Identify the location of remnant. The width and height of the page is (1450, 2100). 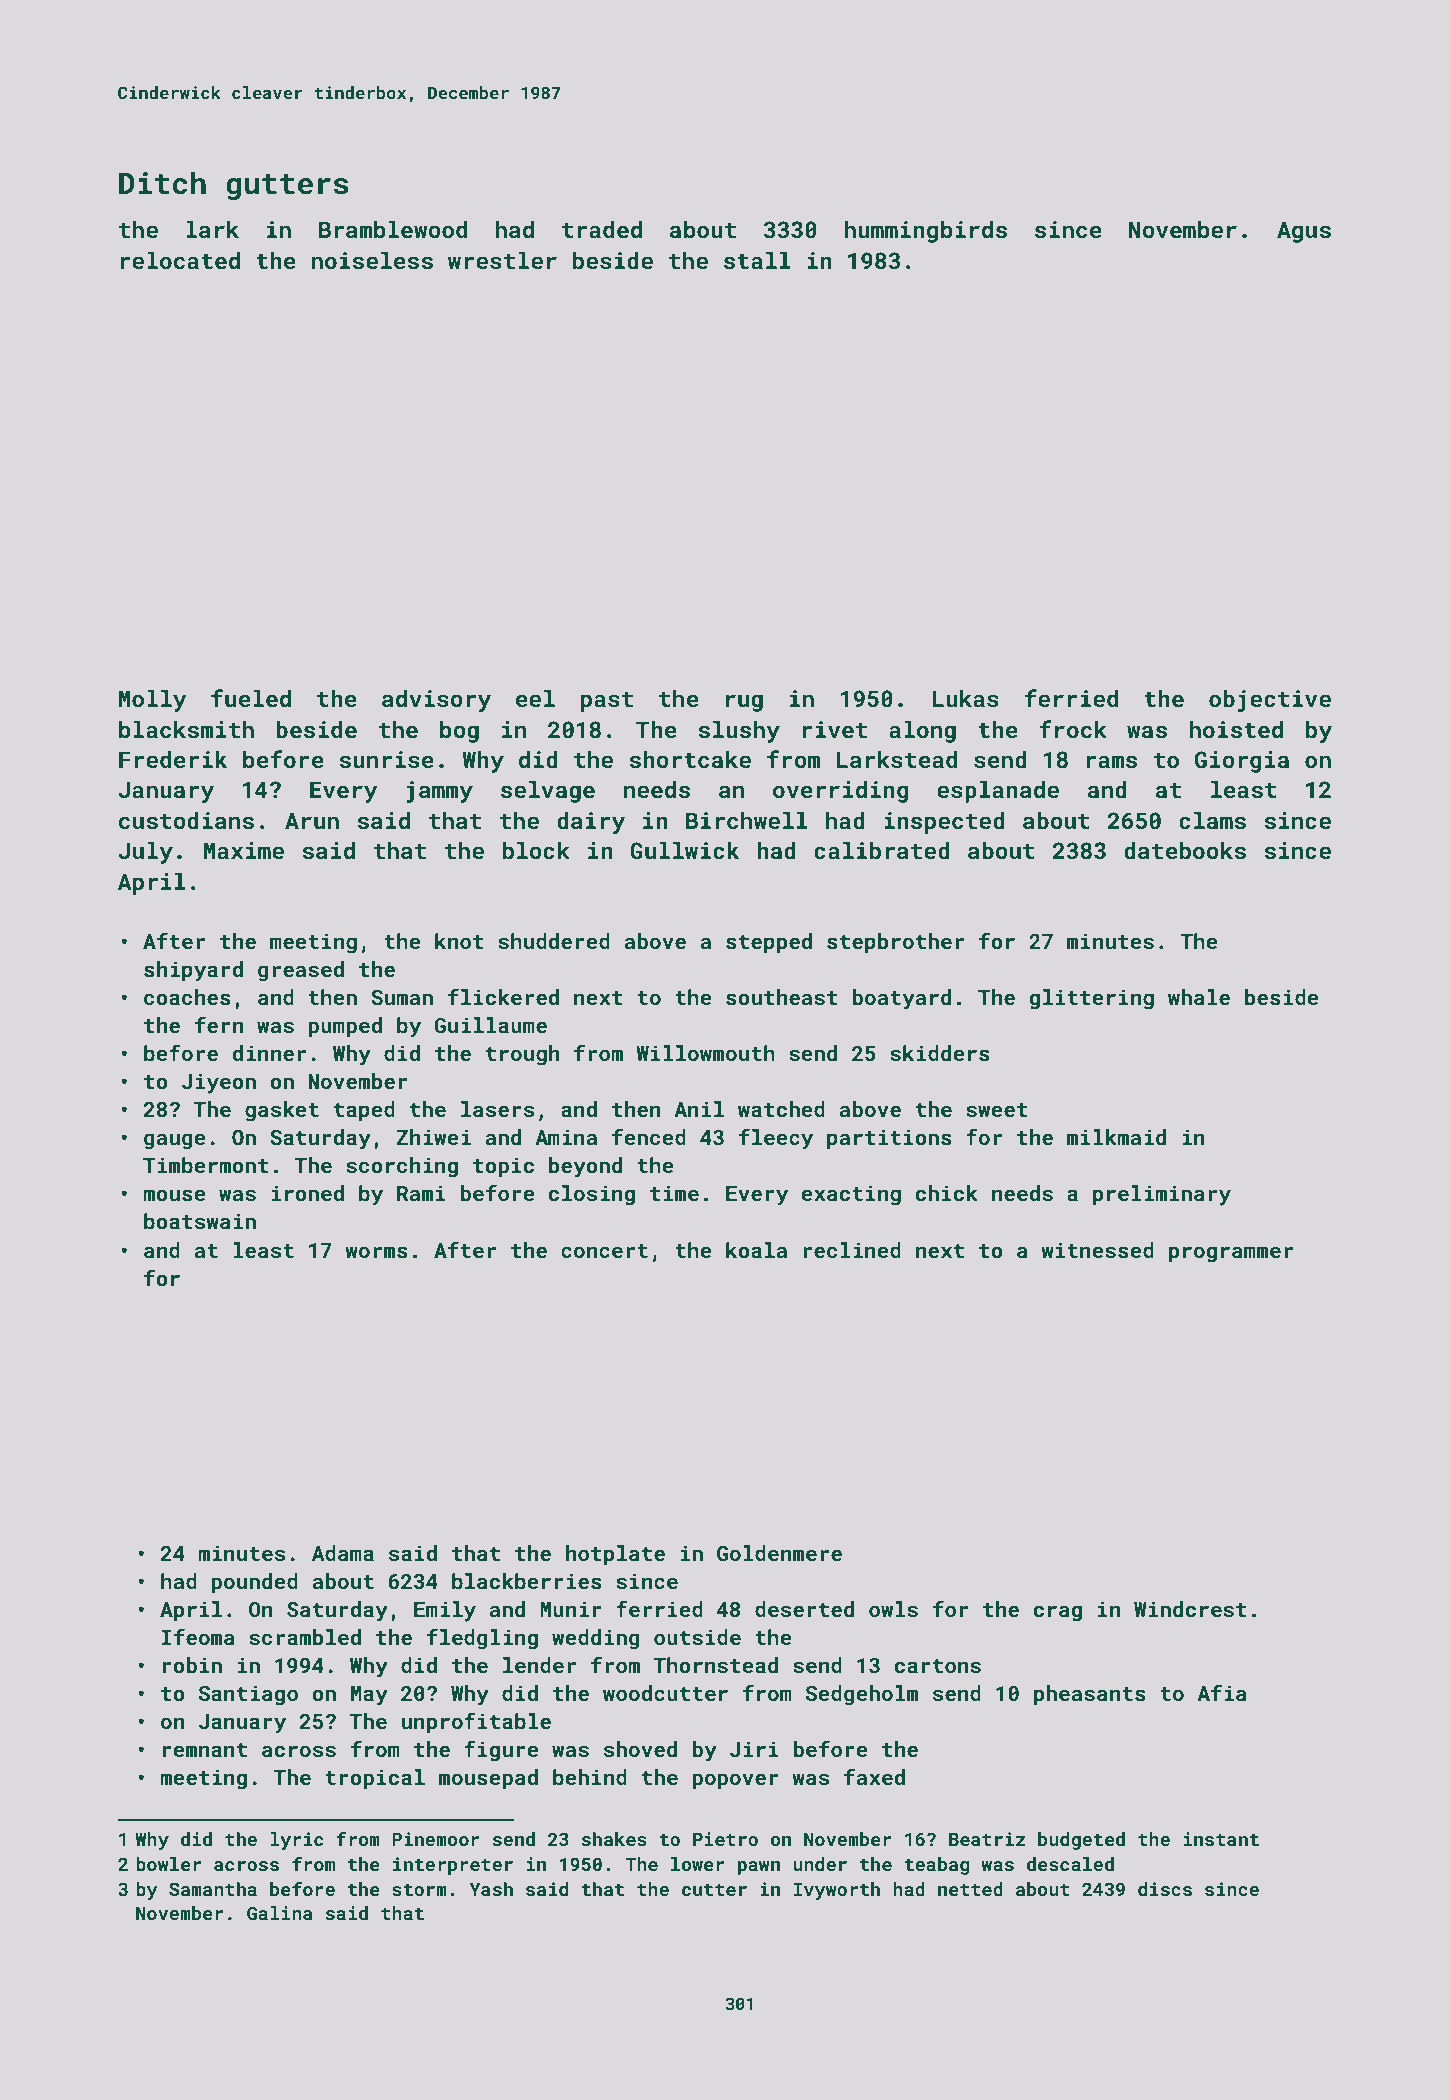
(205, 1750).
